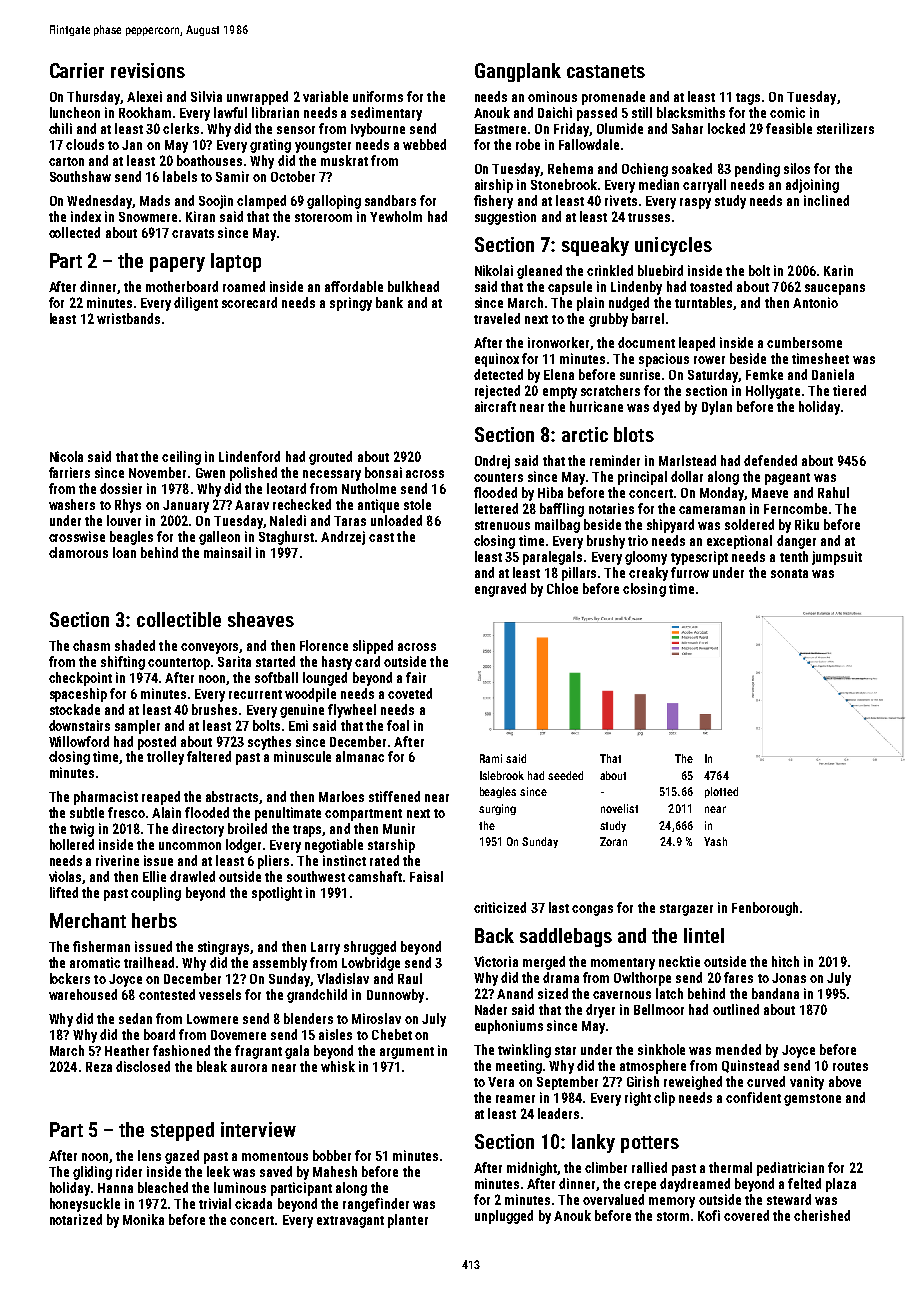 The width and height of the image is (924, 1308). Describe the element at coordinates (497, 809) in the image. I see `surging` at that location.
